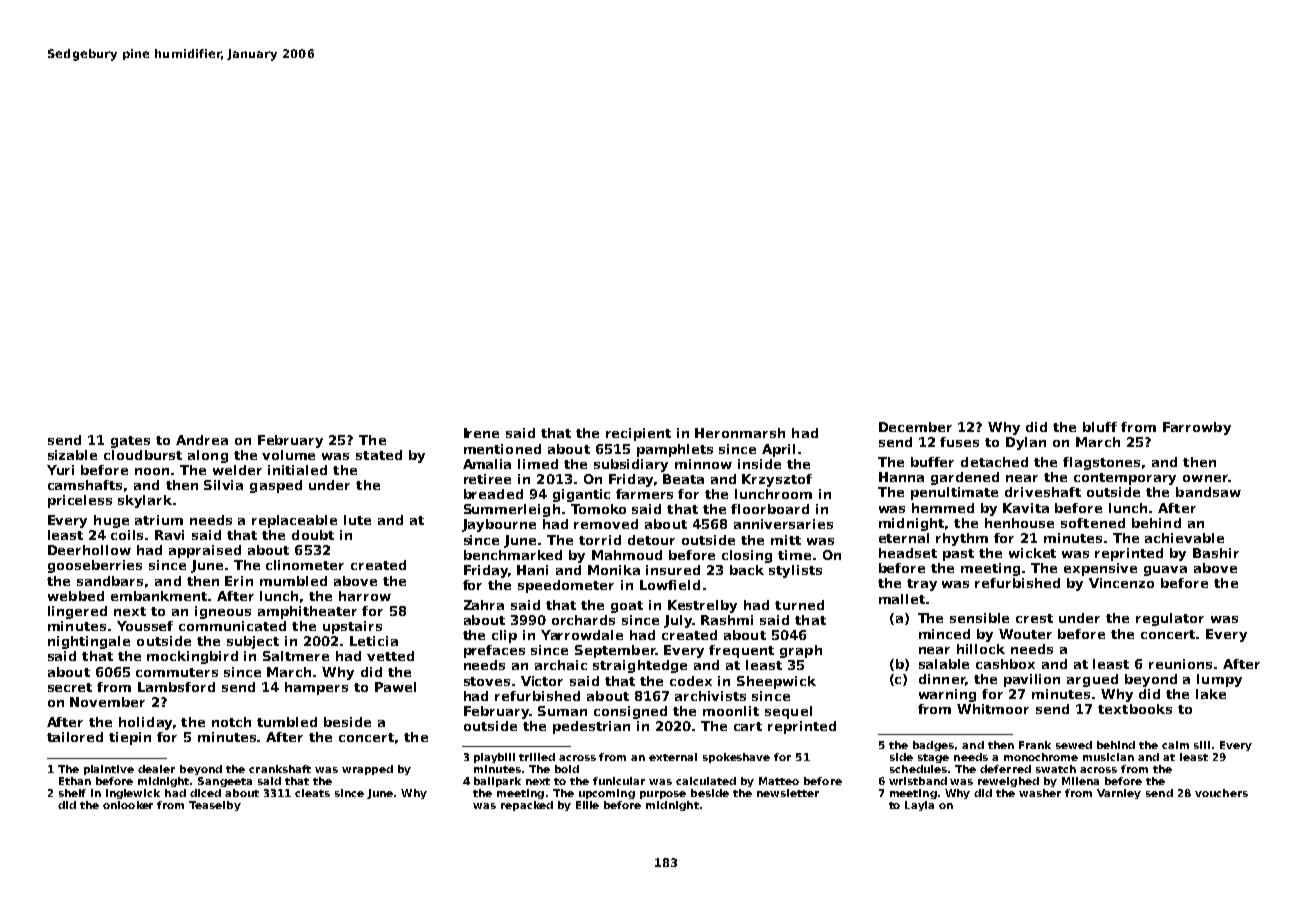 This screenshot has width=1308, height=924. Describe the element at coordinates (542, 681) in the screenshot. I see `Victor` at that location.
